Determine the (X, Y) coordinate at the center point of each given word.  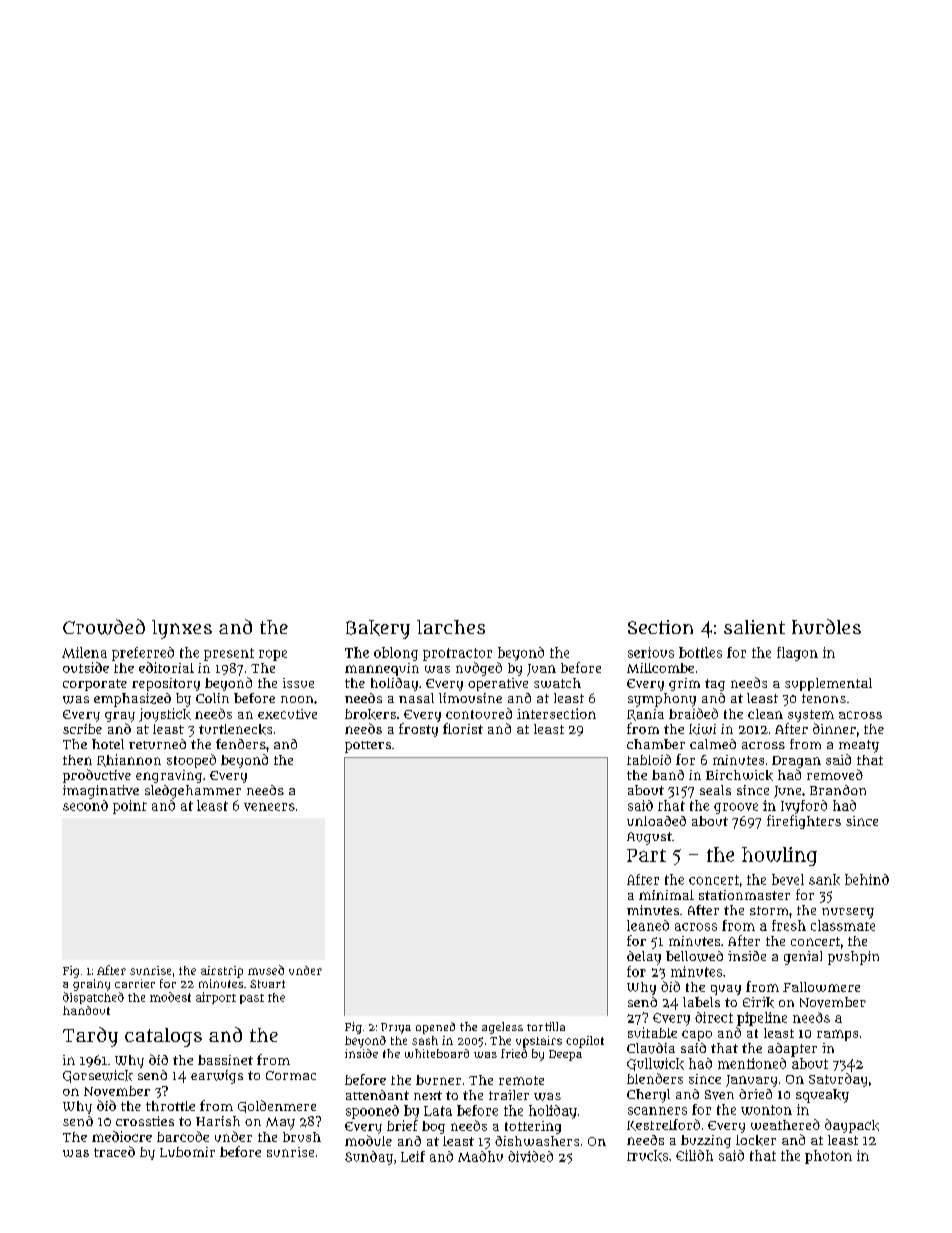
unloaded (656, 821)
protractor (457, 654)
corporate (95, 685)
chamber (656, 744)
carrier (135, 983)
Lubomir (187, 1152)
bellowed (694, 956)
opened (435, 1028)
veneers (269, 807)
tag (715, 685)
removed (835, 774)
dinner (834, 728)
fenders (241, 744)
